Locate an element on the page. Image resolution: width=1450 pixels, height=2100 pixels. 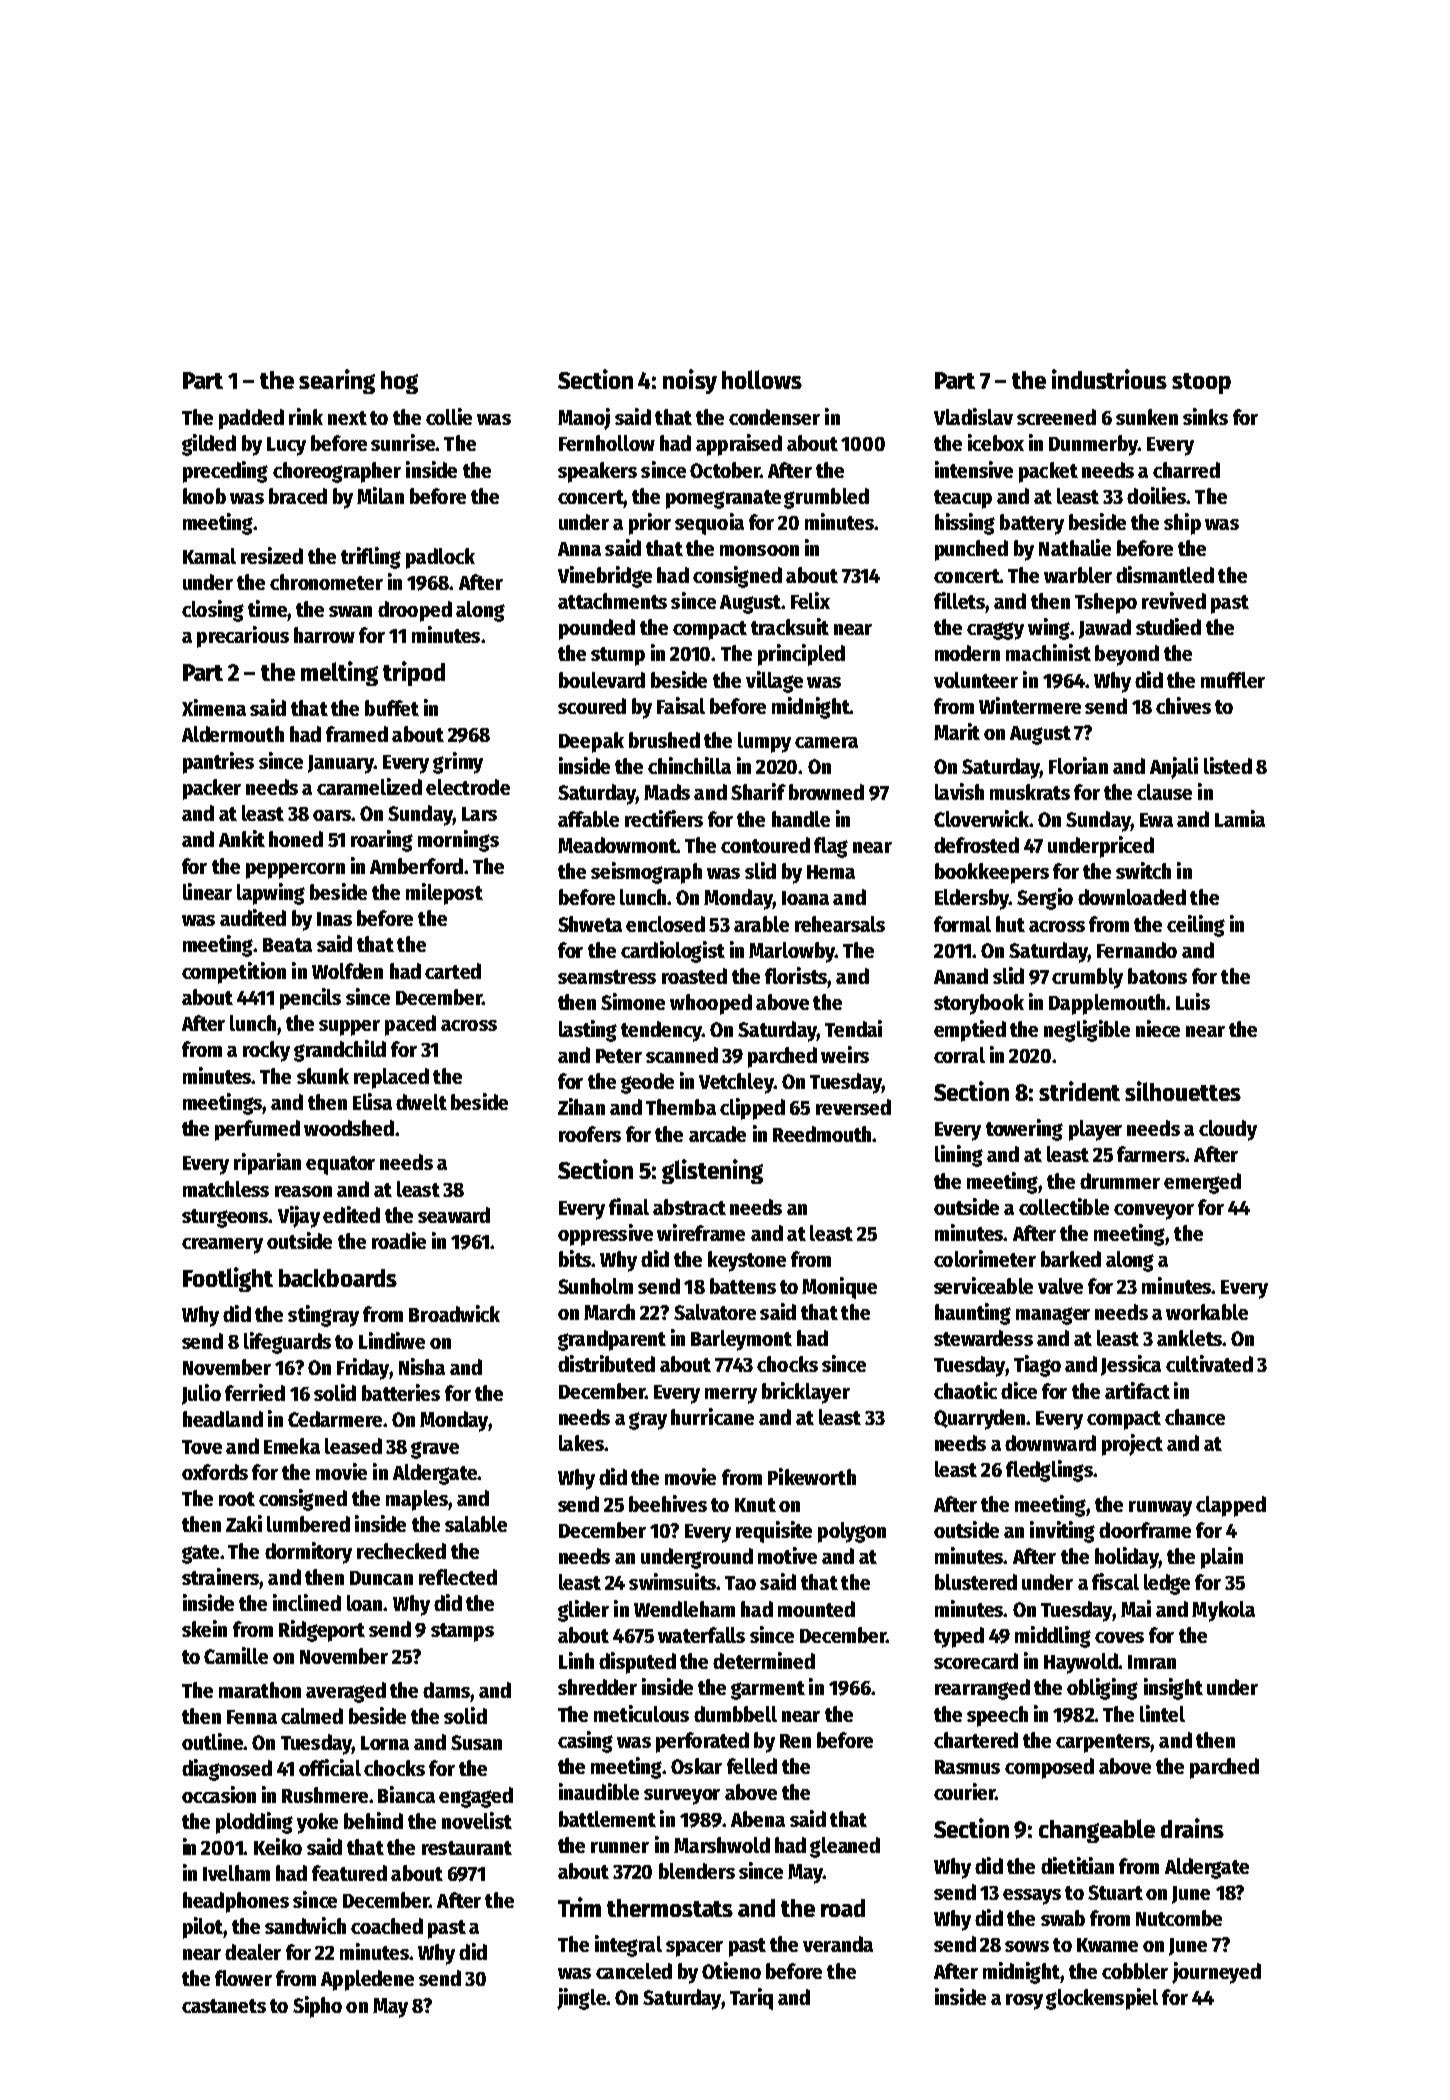
padded is located at coordinates (251, 419).
